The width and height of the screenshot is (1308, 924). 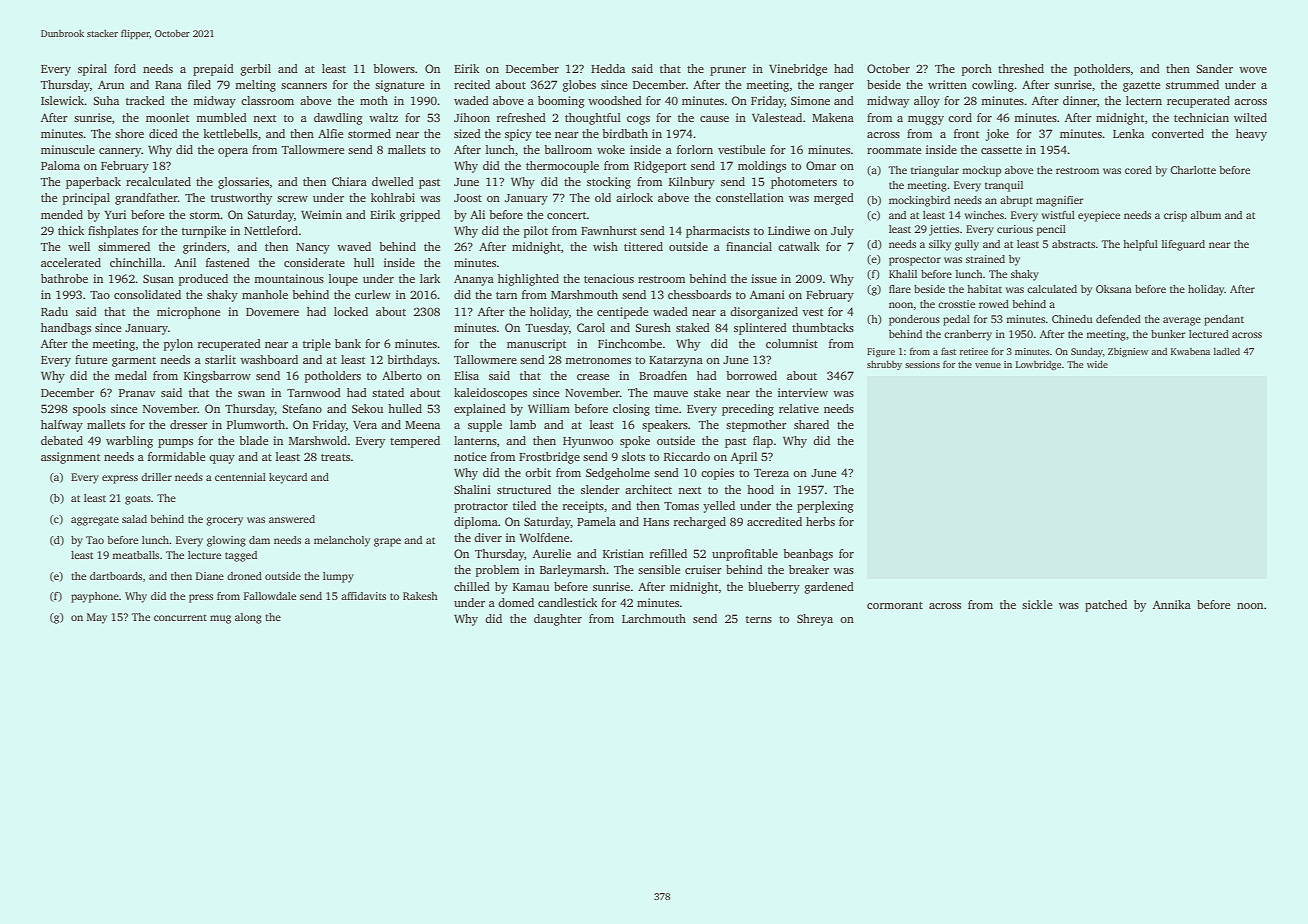 I want to click on merged, so click(x=834, y=199).
